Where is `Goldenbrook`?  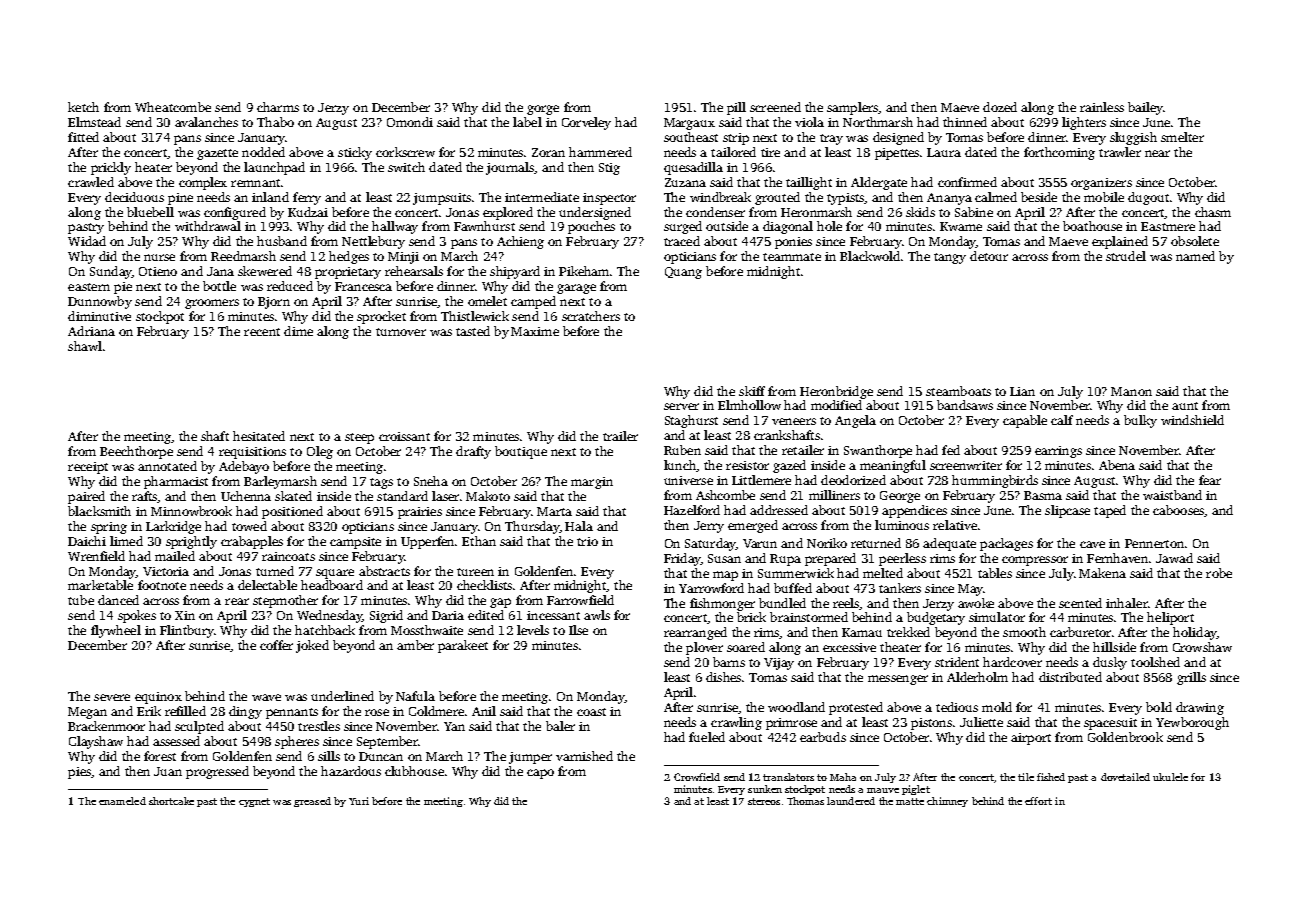
Goldenbrook is located at coordinates (1125, 737).
